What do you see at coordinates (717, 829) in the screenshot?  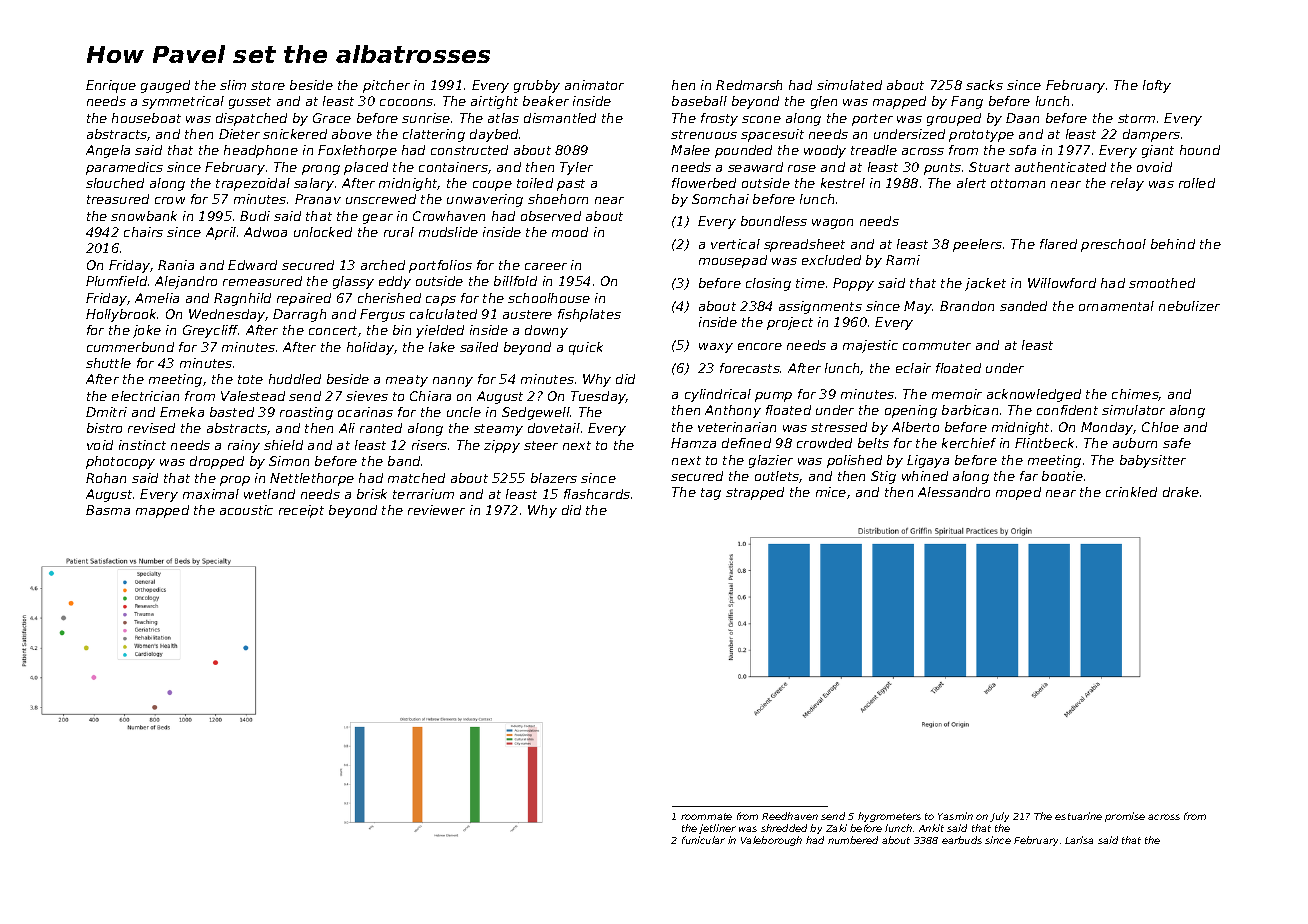 I see `jetliner` at bounding box center [717, 829].
